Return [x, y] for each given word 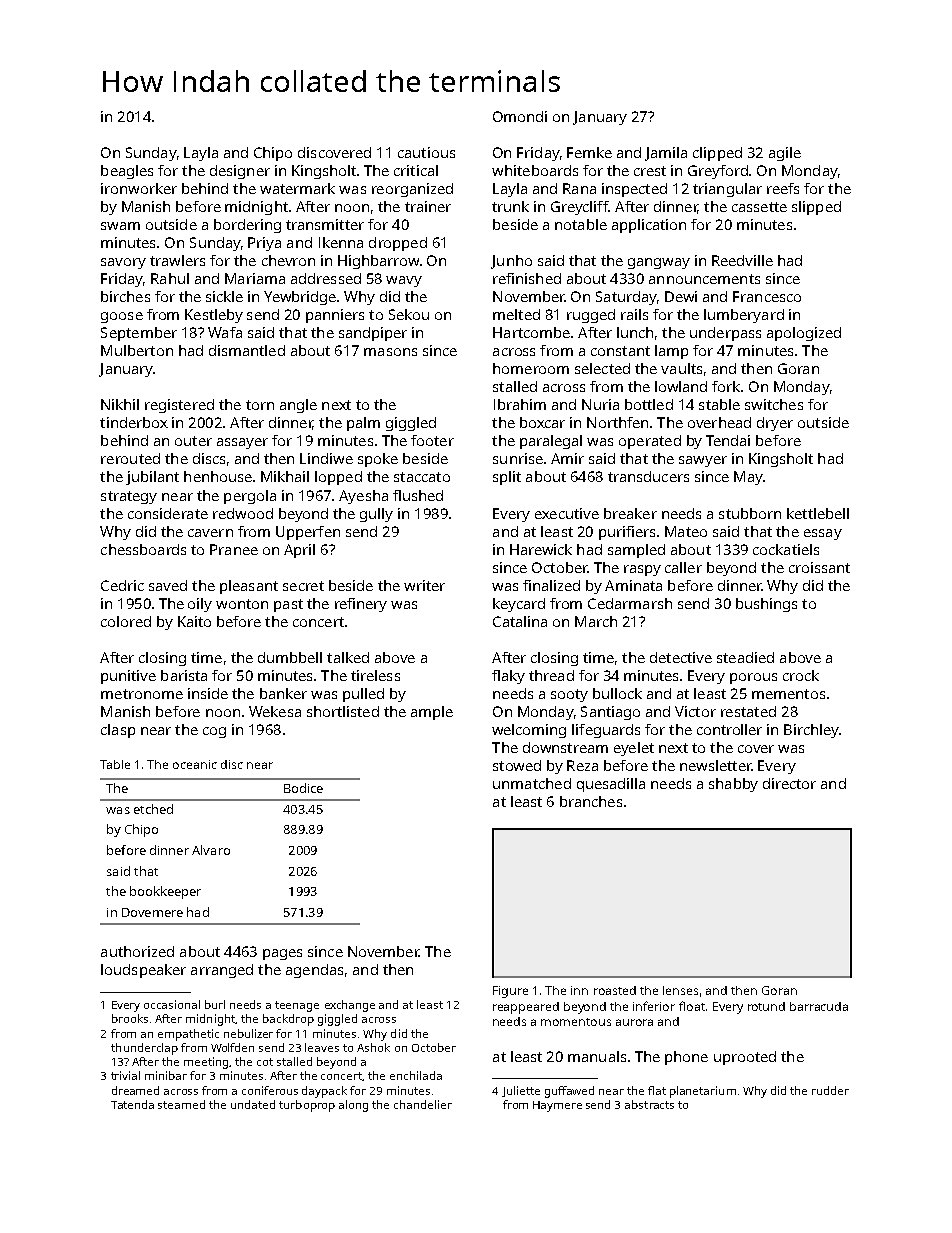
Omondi [520, 116]
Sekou [409, 314]
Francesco [767, 296]
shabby [733, 785]
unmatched [532, 783]
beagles [127, 172]
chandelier [423, 1104]
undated [253, 1104]
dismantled [247, 350]
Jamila [666, 154]
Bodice [303, 788]
